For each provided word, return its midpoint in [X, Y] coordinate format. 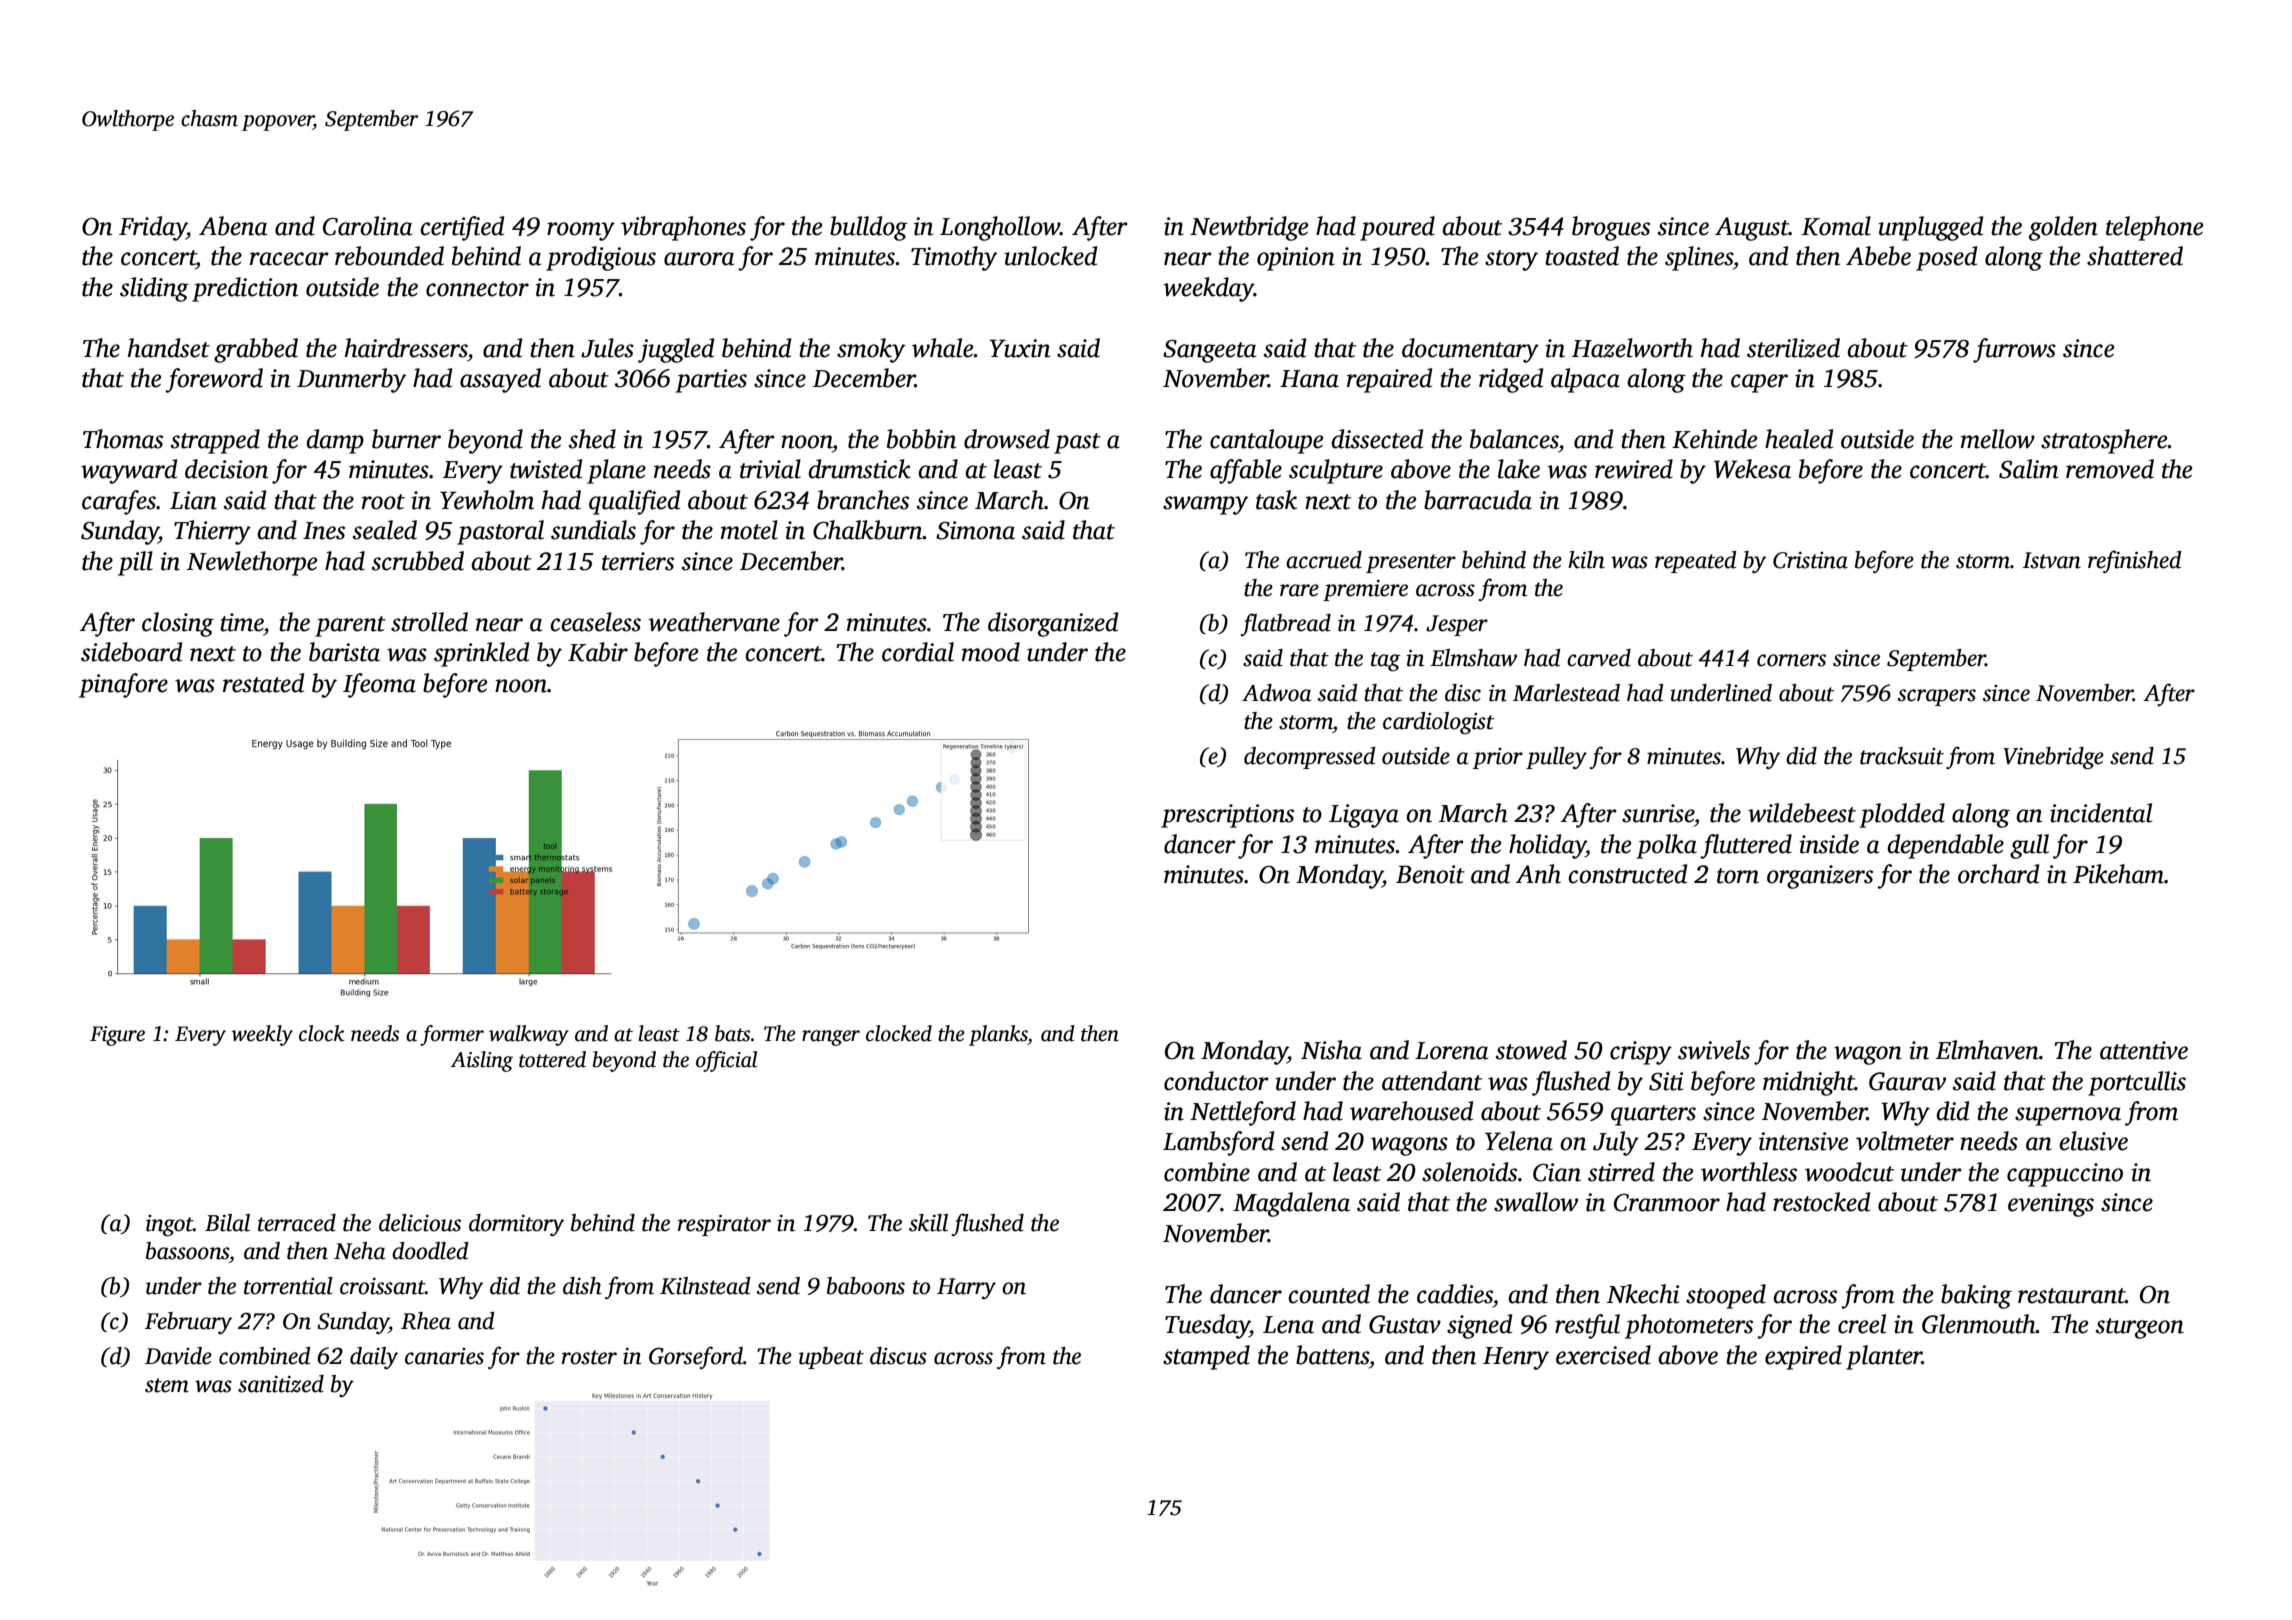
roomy [581, 231]
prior [1497, 758]
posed [1946, 258]
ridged [1511, 380]
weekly [262, 1035]
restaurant [2071, 1296]
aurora [699, 259]
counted [1329, 1294]
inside [1829, 844]
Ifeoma [379, 685]
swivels [1714, 1050]
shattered [2135, 256]
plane [616, 471]
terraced [297, 1223]
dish [582, 1286]
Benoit [1430, 874]
